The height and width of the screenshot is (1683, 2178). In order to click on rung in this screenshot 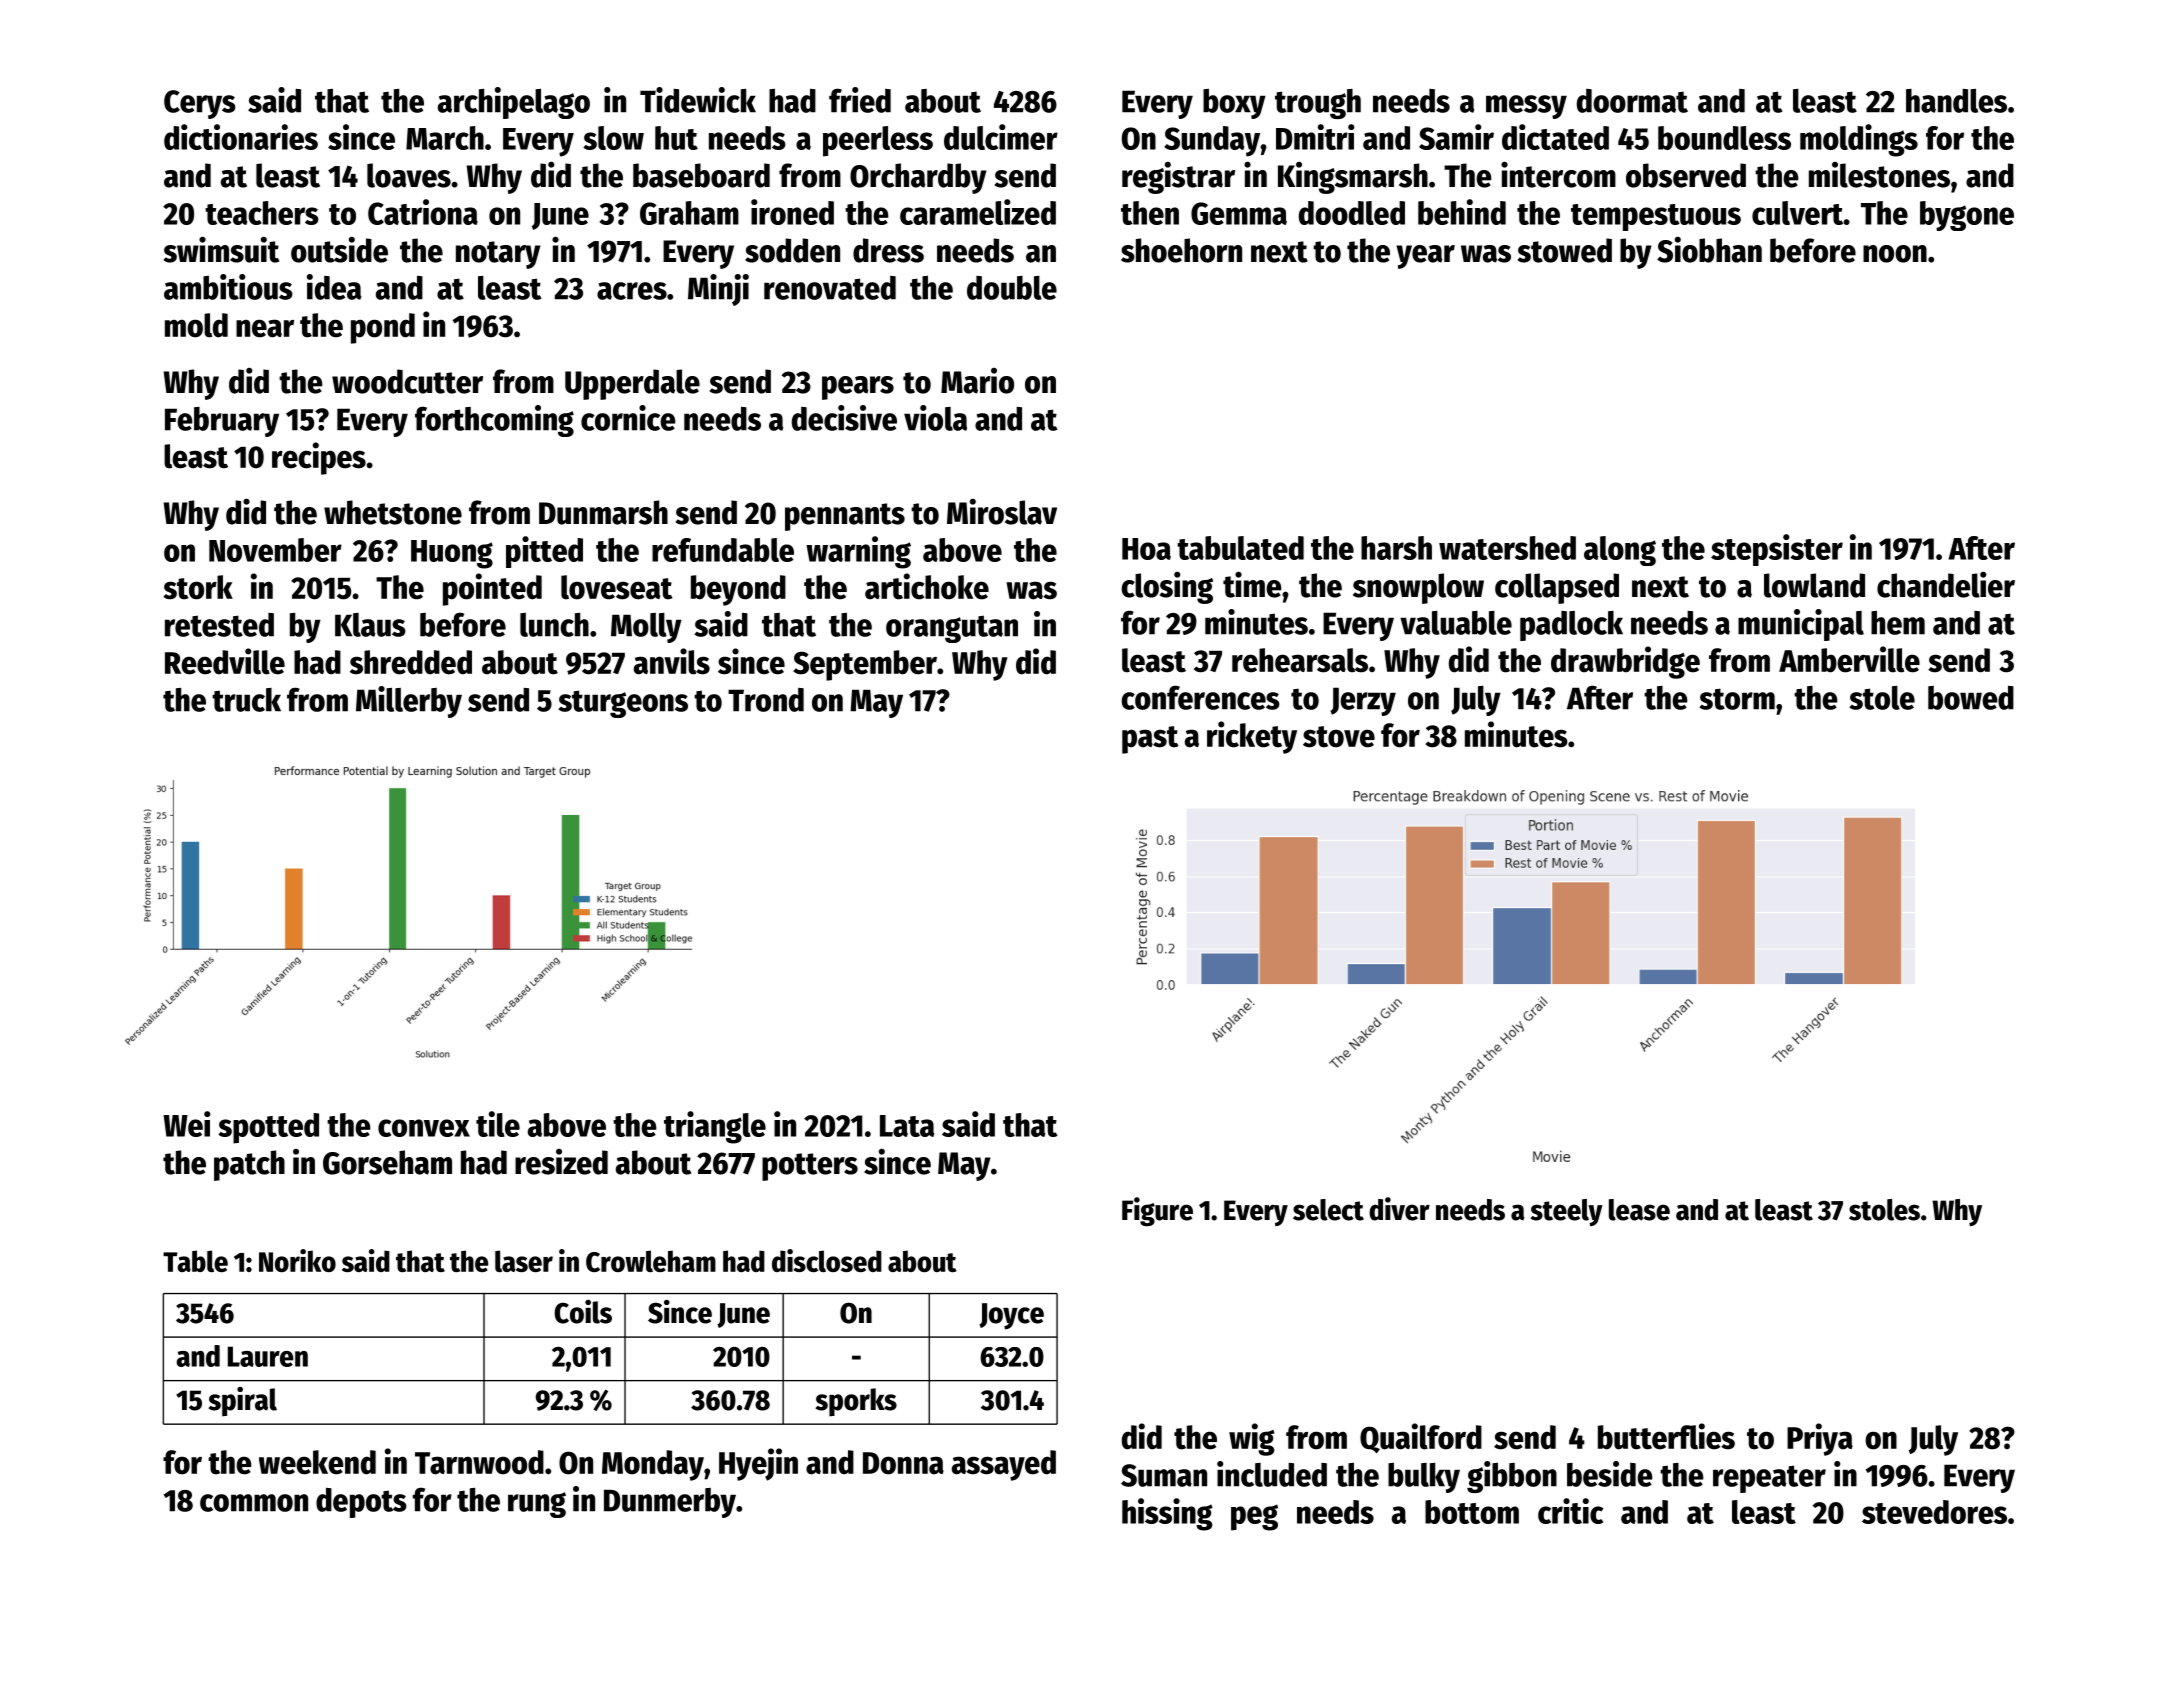, I will do `click(537, 1505)`.
